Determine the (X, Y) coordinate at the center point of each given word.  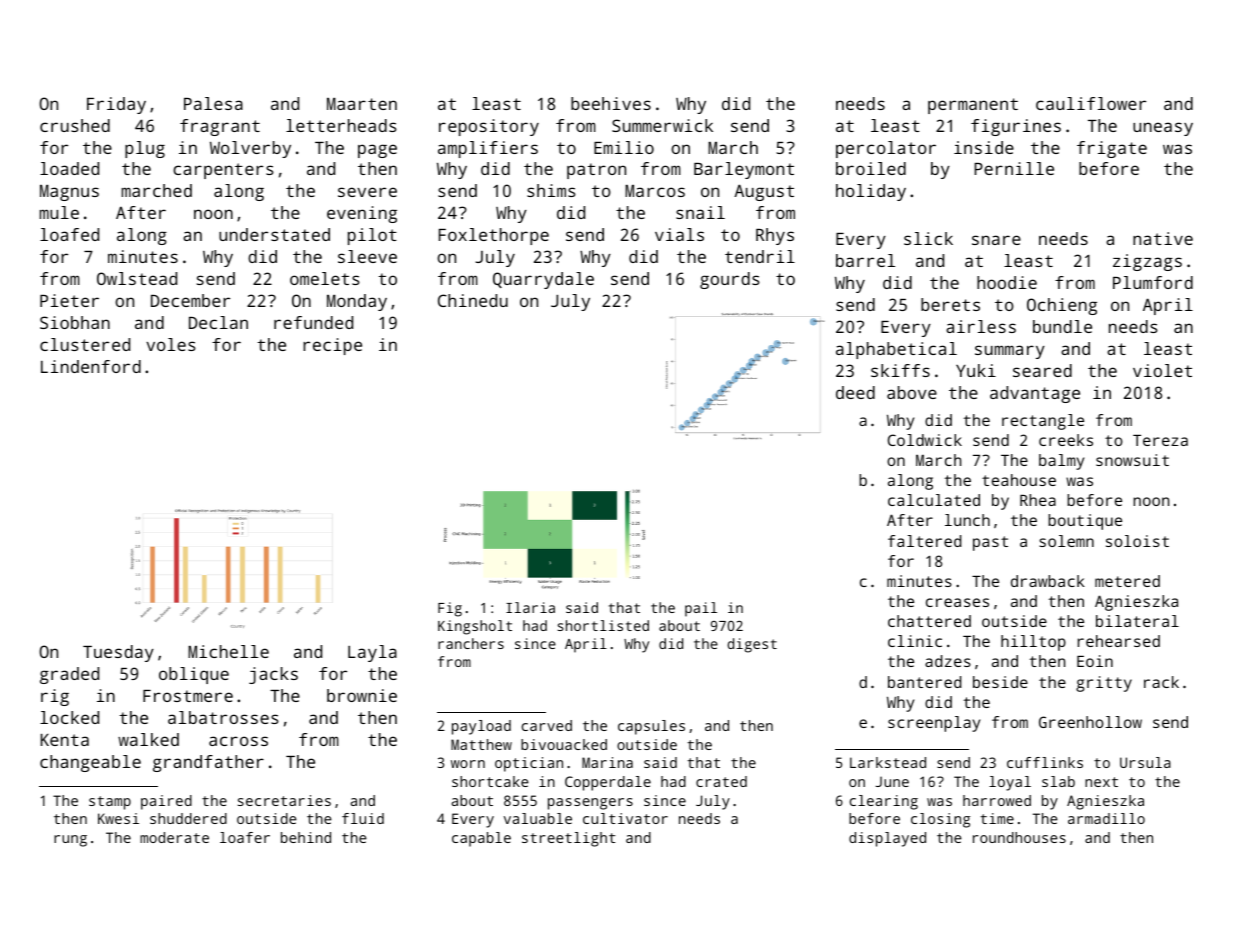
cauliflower (1091, 103)
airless (981, 326)
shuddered (188, 818)
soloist (1137, 541)
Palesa (213, 103)
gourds (730, 280)
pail (701, 609)
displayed (887, 839)
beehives (611, 103)
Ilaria (530, 607)
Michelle (228, 651)
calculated (934, 500)
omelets (325, 278)
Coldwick (925, 440)
